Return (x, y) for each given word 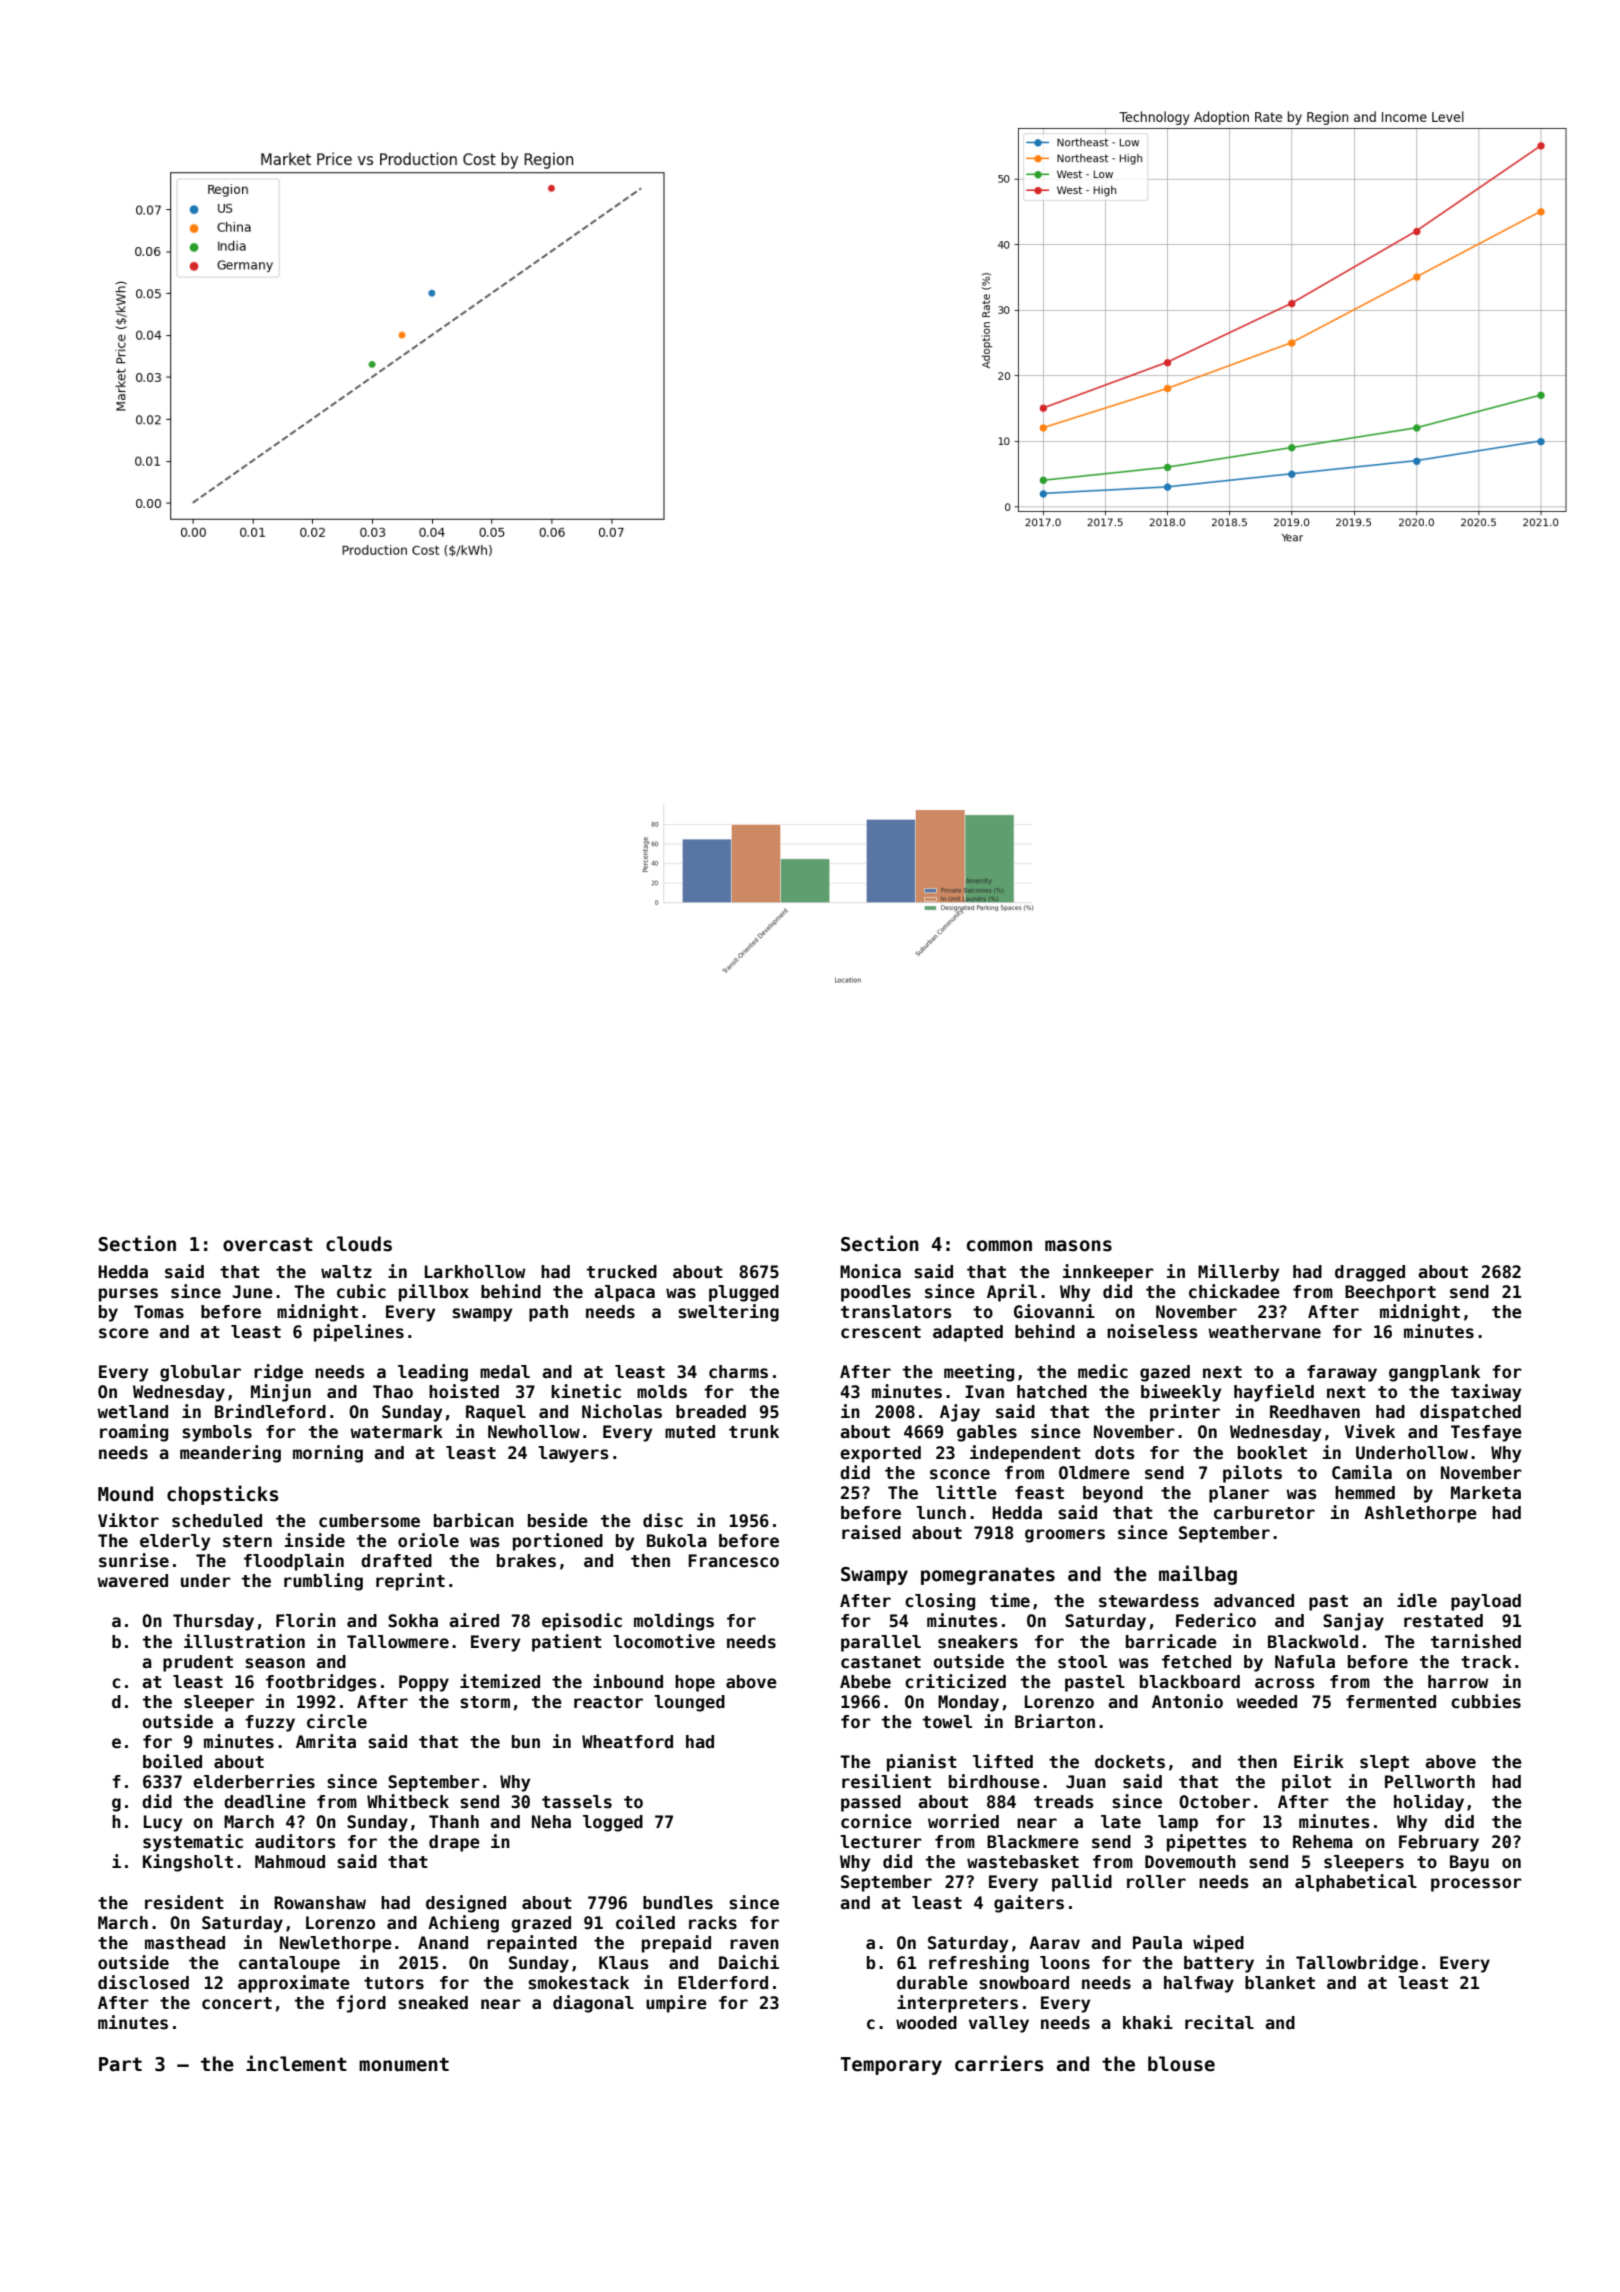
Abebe (865, 1682)
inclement (296, 2063)
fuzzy (270, 1723)
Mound (125, 1494)
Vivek (1370, 1431)
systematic (193, 1843)
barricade (1171, 1641)
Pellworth (1430, 1782)
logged (613, 1823)
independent (1025, 1454)
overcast (268, 1244)
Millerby (1238, 1273)
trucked (622, 1272)
